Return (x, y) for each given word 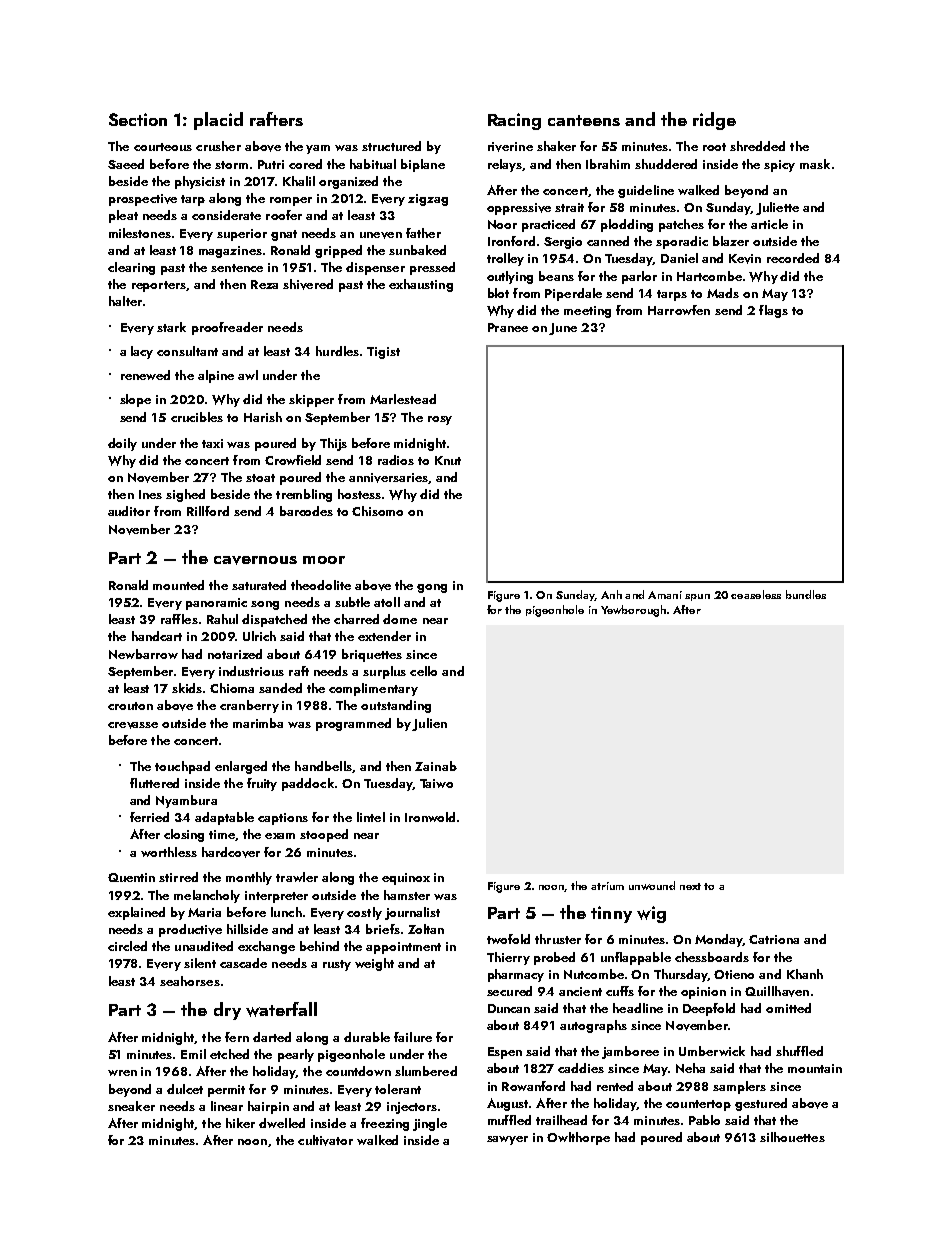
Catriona (774, 939)
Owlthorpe (578, 1138)
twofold (508, 939)
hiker (240, 1123)
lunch (286, 912)
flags (773, 311)
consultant (187, 351)
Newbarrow (143, 654)
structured (391, 146)
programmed (353, 724)
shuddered (666, 164)
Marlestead (403, 399)
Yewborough (633, 611)
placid (218, 121)
